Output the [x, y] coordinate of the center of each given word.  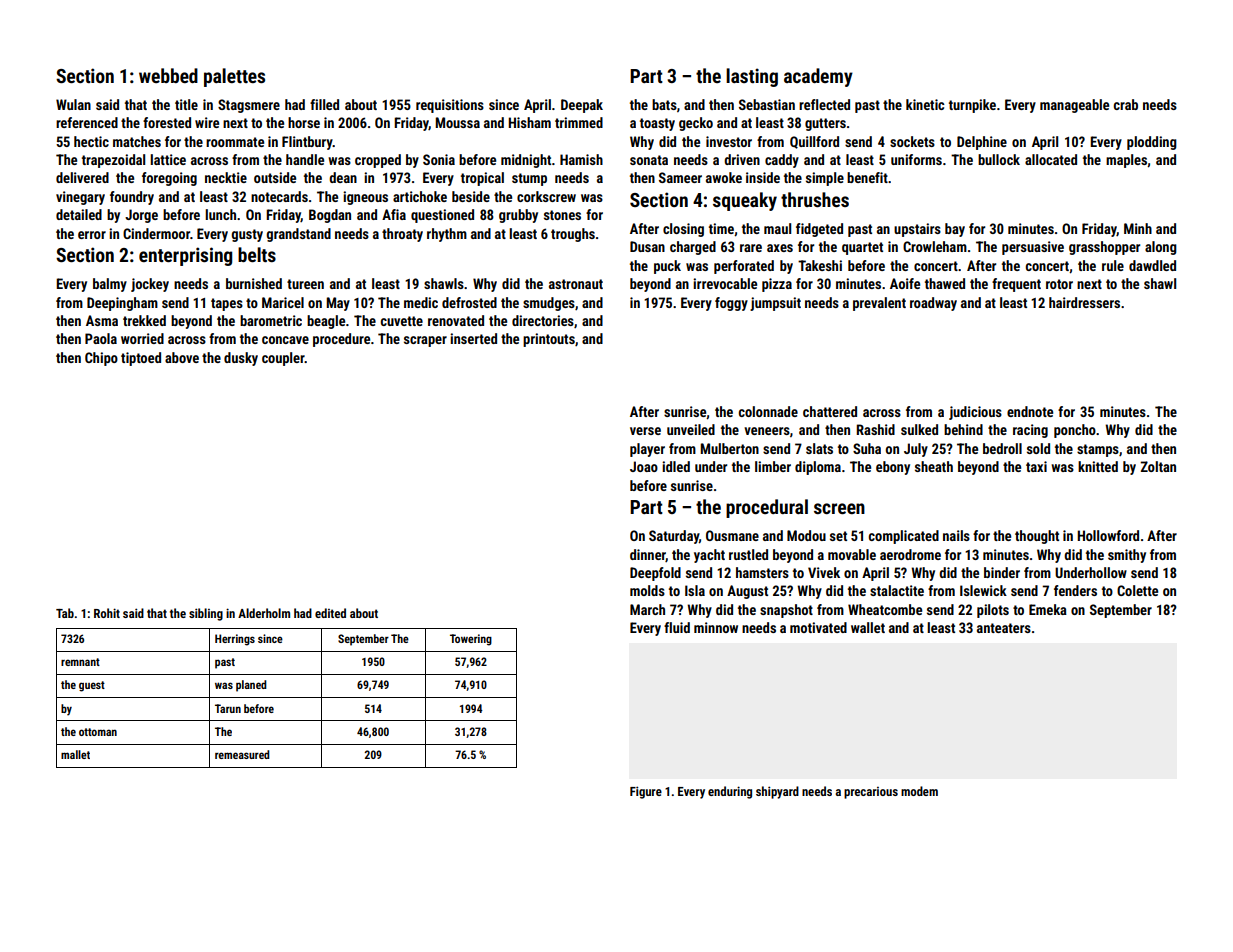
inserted [473, 338]
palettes [234, 77]
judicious [975, 413]
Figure [646, 792]
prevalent [879, 304]
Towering [471, 640]
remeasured [242, 754]
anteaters [1004, 628]
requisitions [450, 106]
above [182, 357]
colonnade [768, 411]
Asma [102, 320]
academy [818, 77]
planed [251, 686]
